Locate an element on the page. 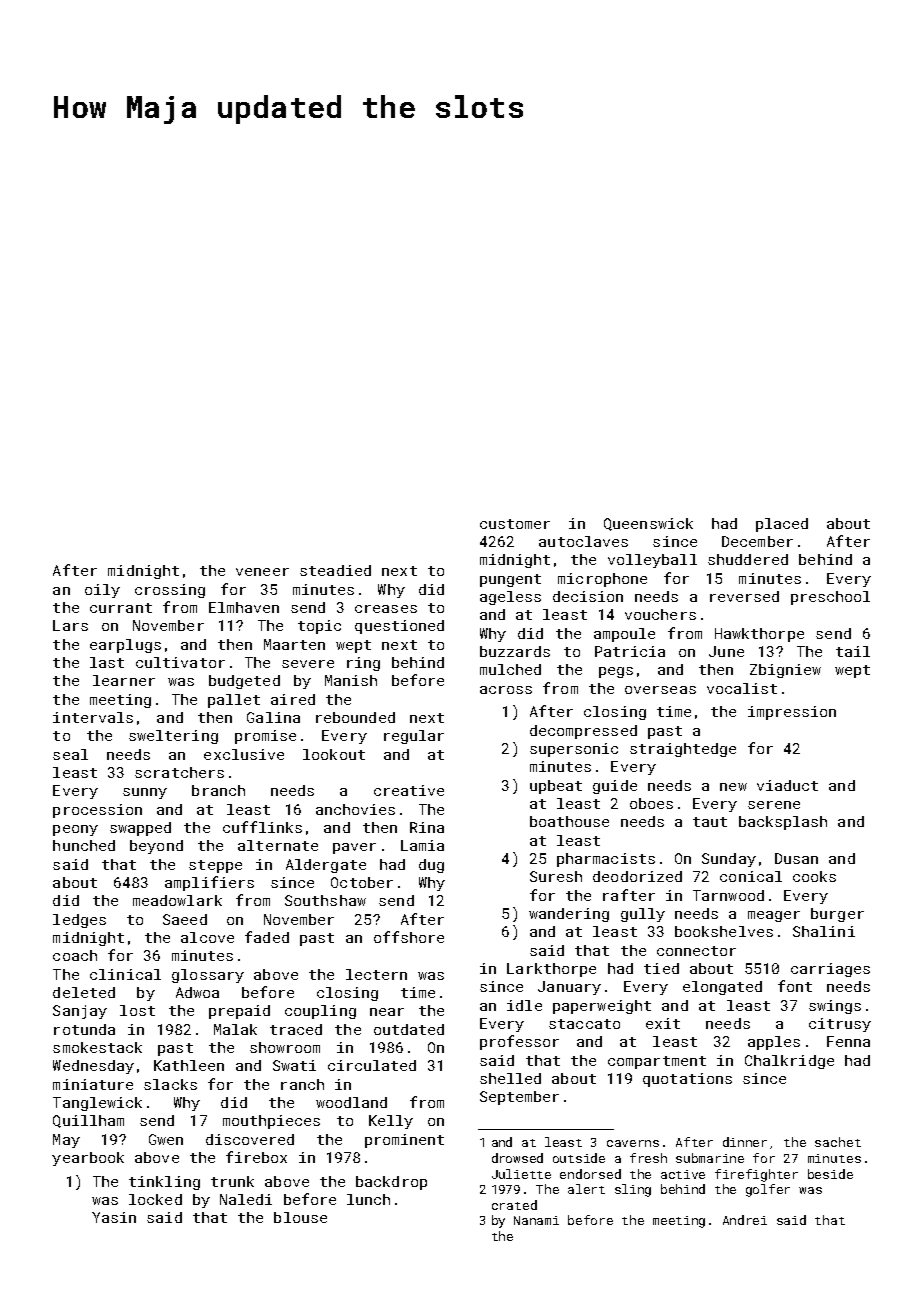  Andrei is located at coordinates (745, 1220).
